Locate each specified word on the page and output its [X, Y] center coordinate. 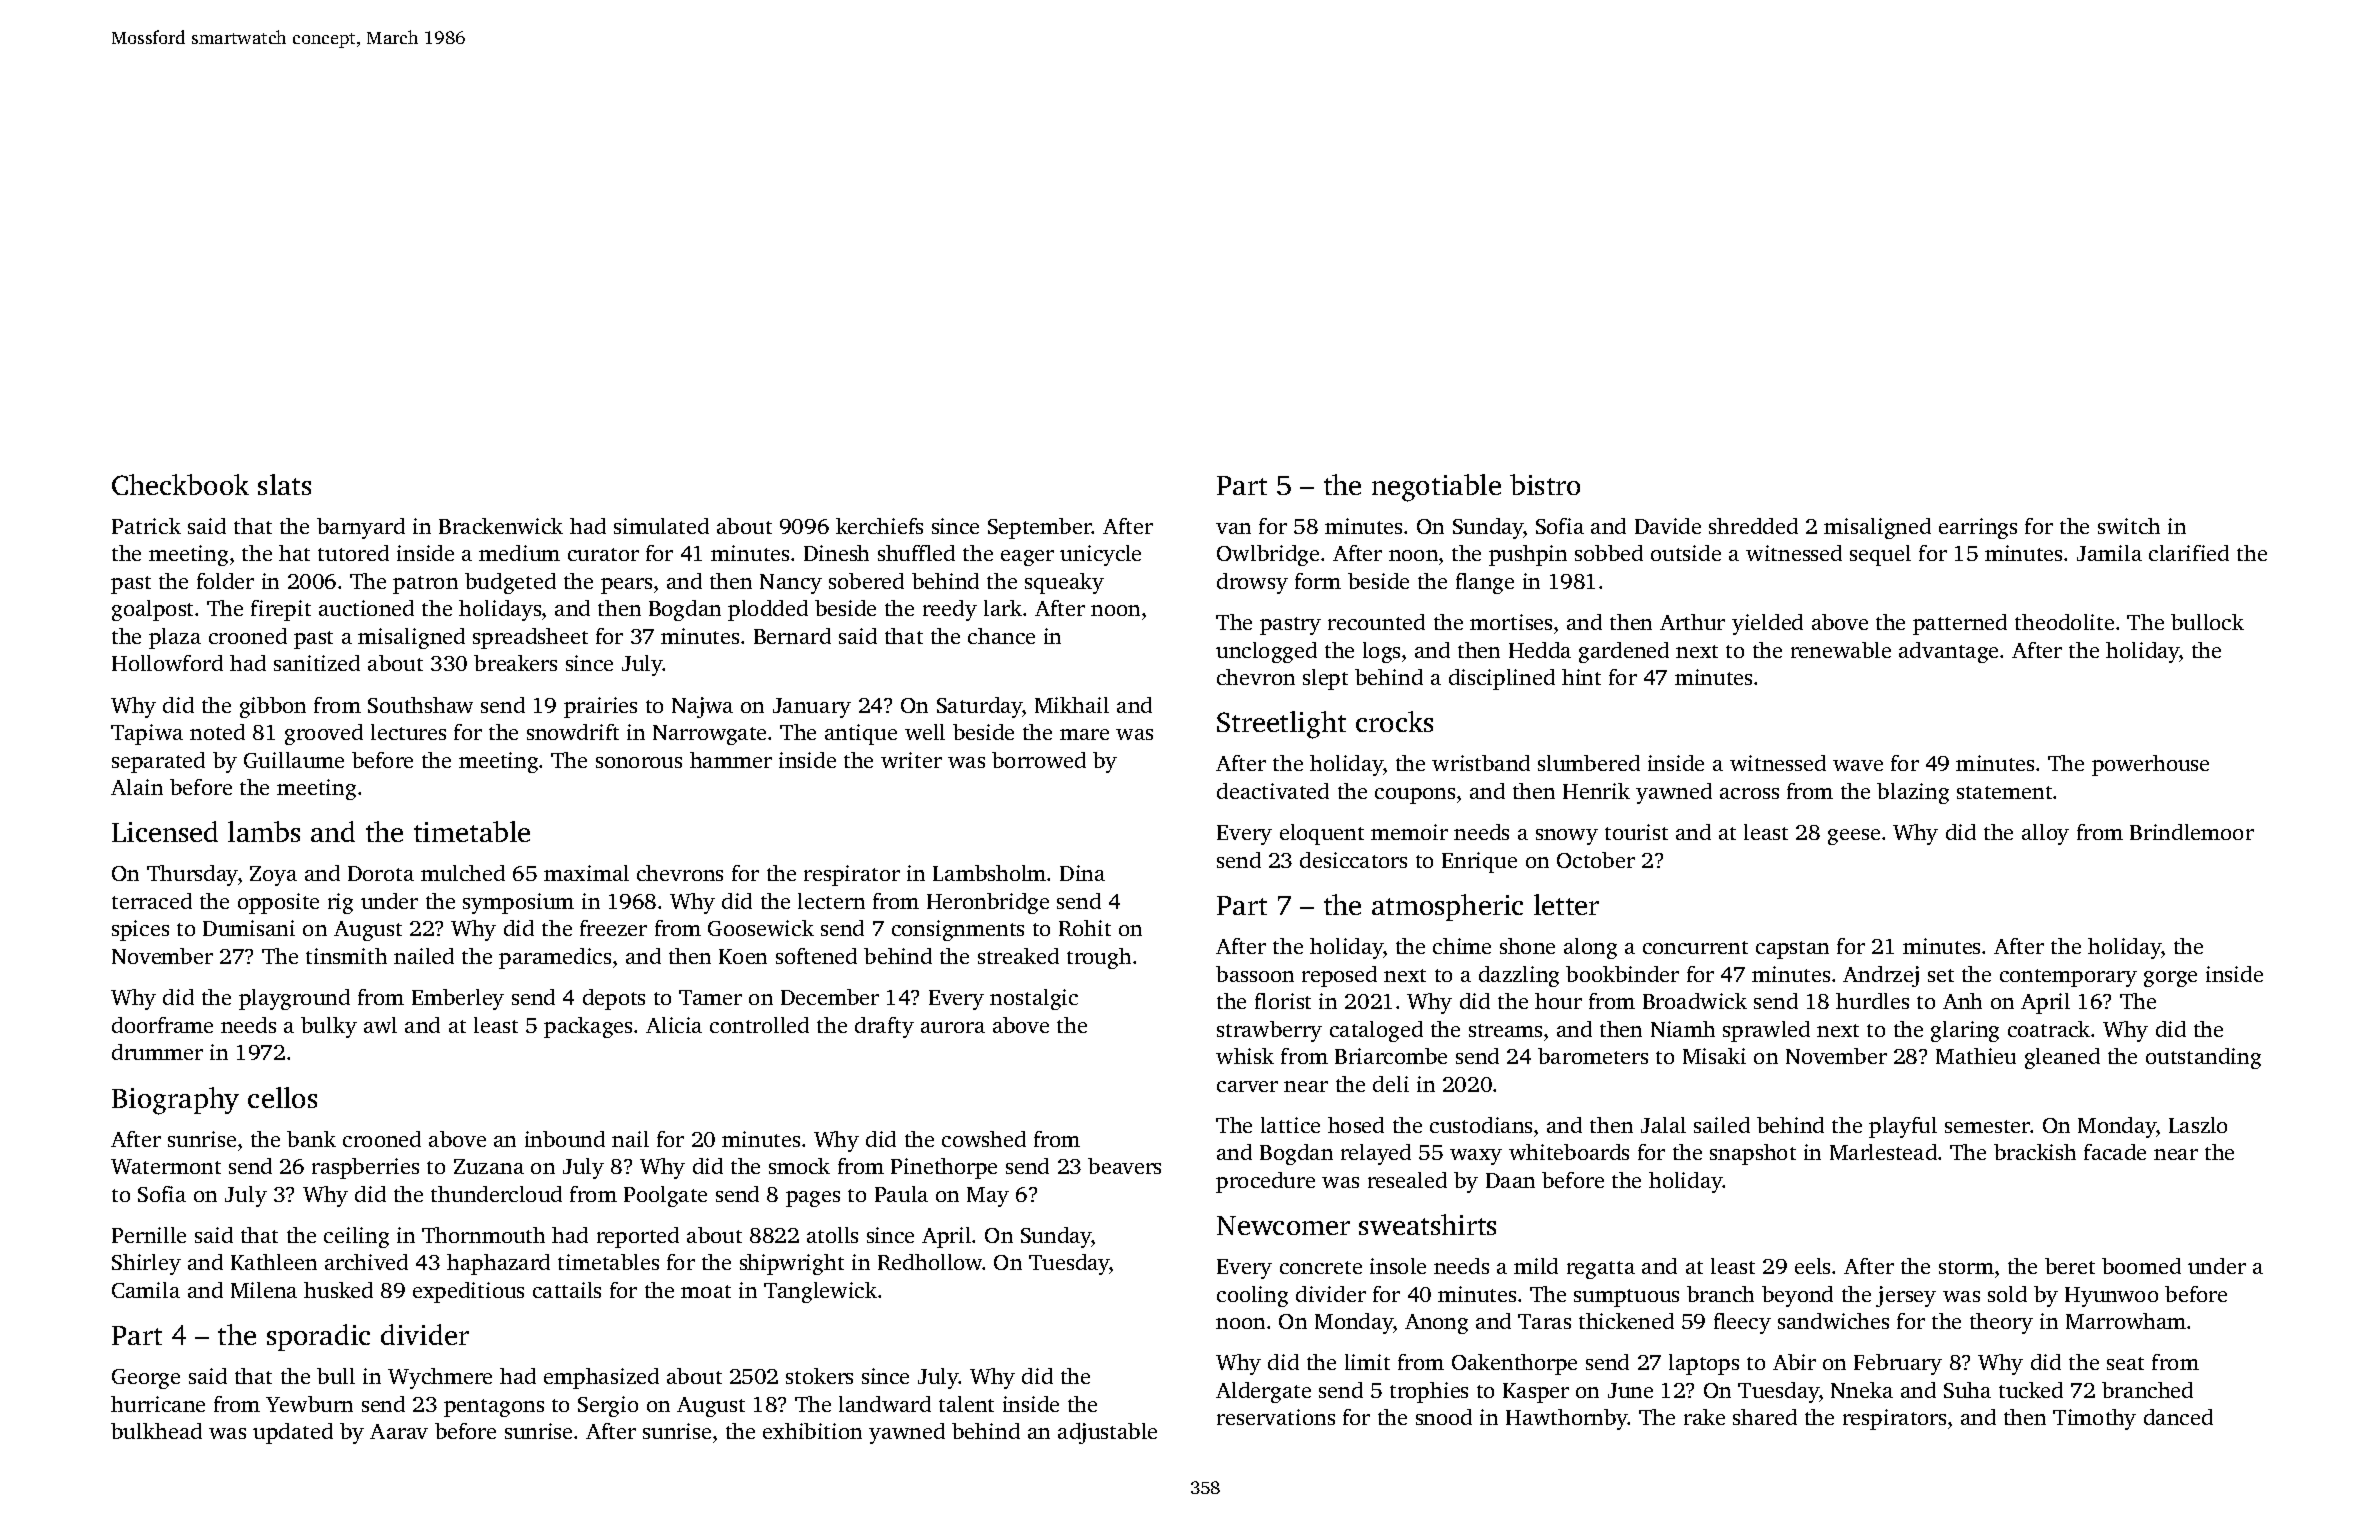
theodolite [2064, 622]
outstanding [2203, 1058]
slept [1325, 679]
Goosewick [761, 928]
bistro [1545, 484]
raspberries [365, 1168]
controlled [759, 1025]
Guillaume [294, 760]
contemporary [2068, 978]
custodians [1481, 1125]
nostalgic [1034, 999]
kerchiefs [879, 526]
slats [284, 484]
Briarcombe [1391, 1056]
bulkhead [156, 1431]
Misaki [1714, 1056]
